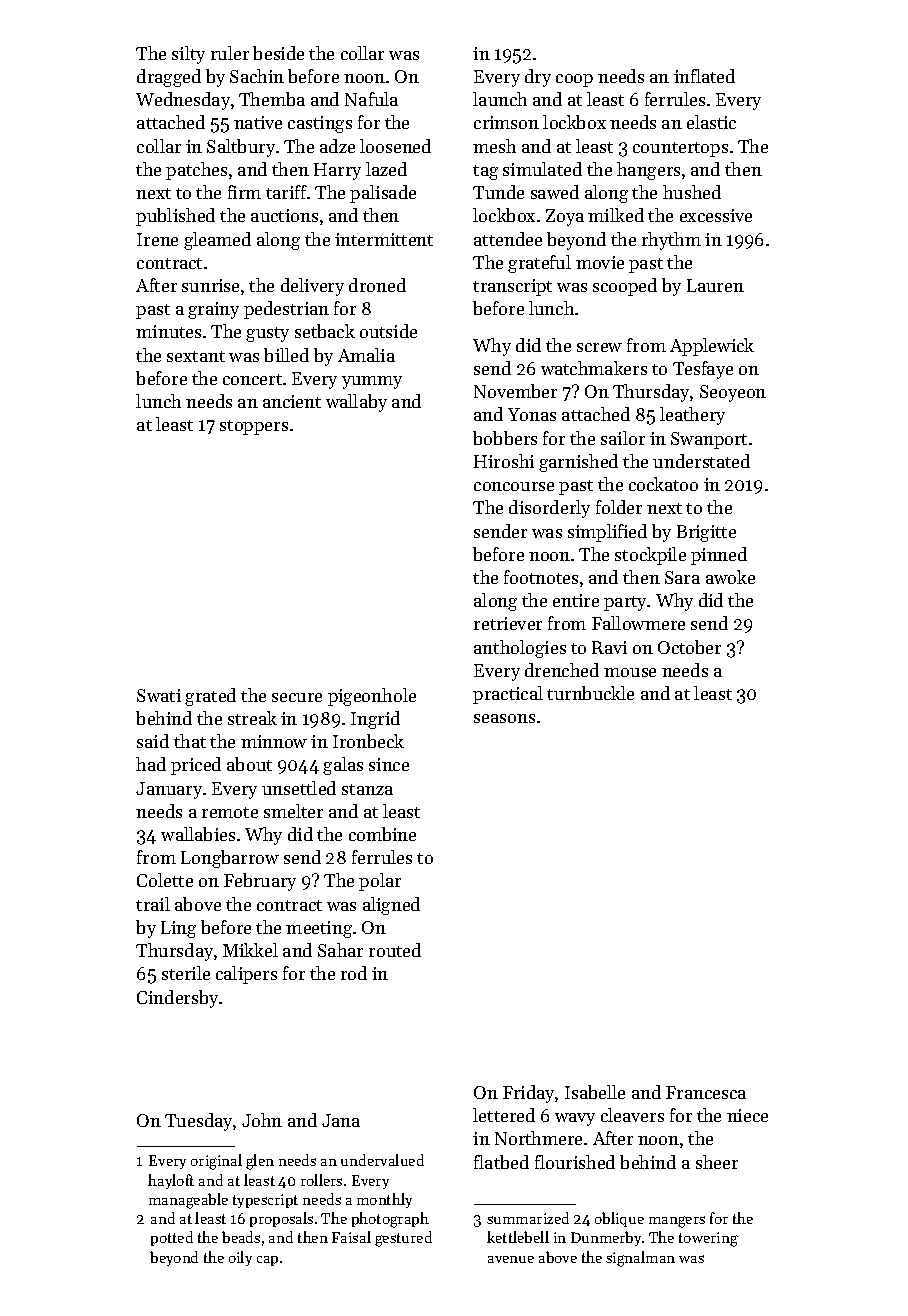  What do you see at coordinates (216, 1162) in the page?
I see `original` at bounding box center [216, 1162].
